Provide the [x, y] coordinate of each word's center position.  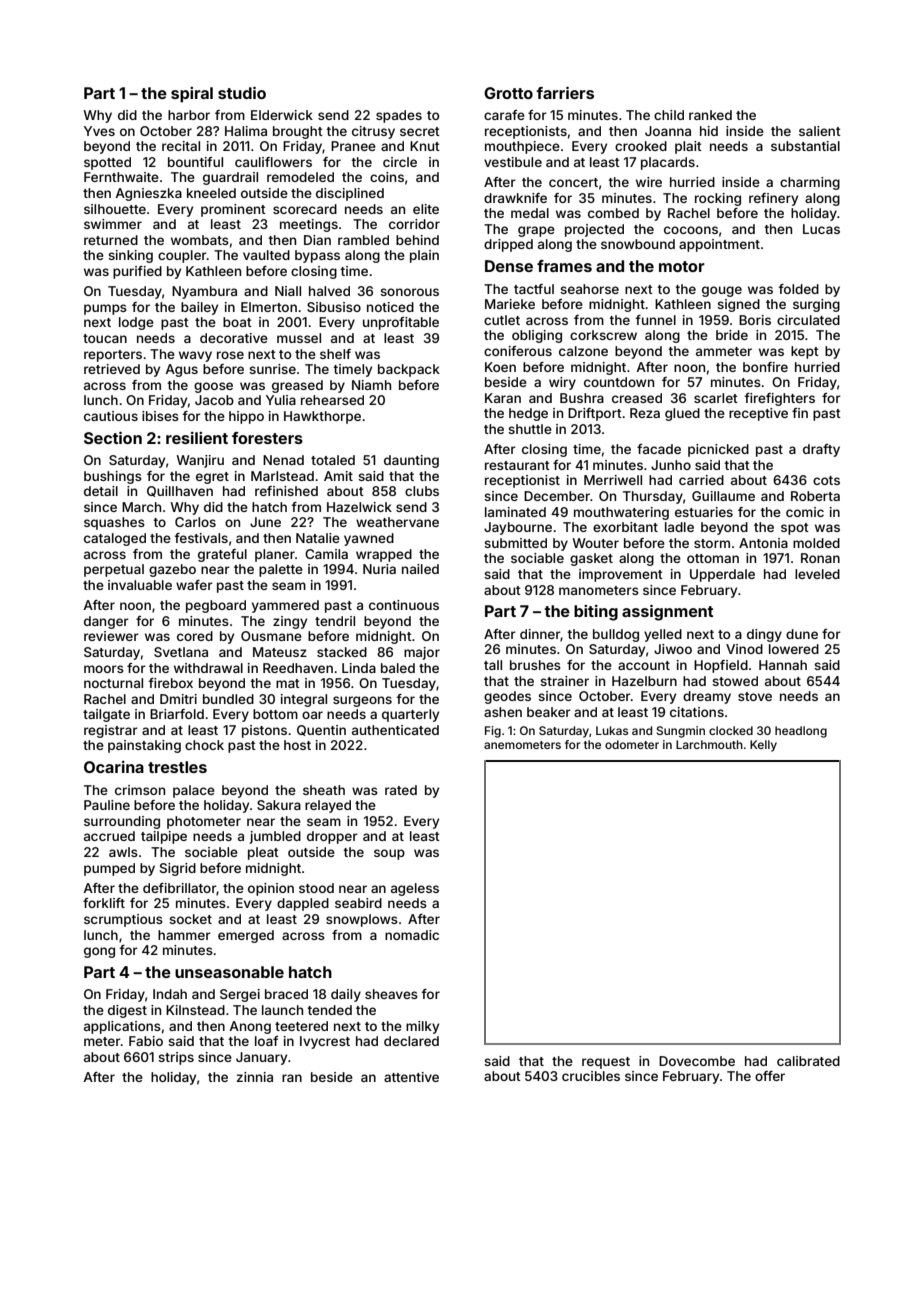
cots [826, 480]
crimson [140, 790]
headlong [801, 732]
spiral [192, 95]
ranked [710, 115]
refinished [286, 491]
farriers [565, 93]
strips [176, 1058]
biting [596, 613]
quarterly [410, 715]
